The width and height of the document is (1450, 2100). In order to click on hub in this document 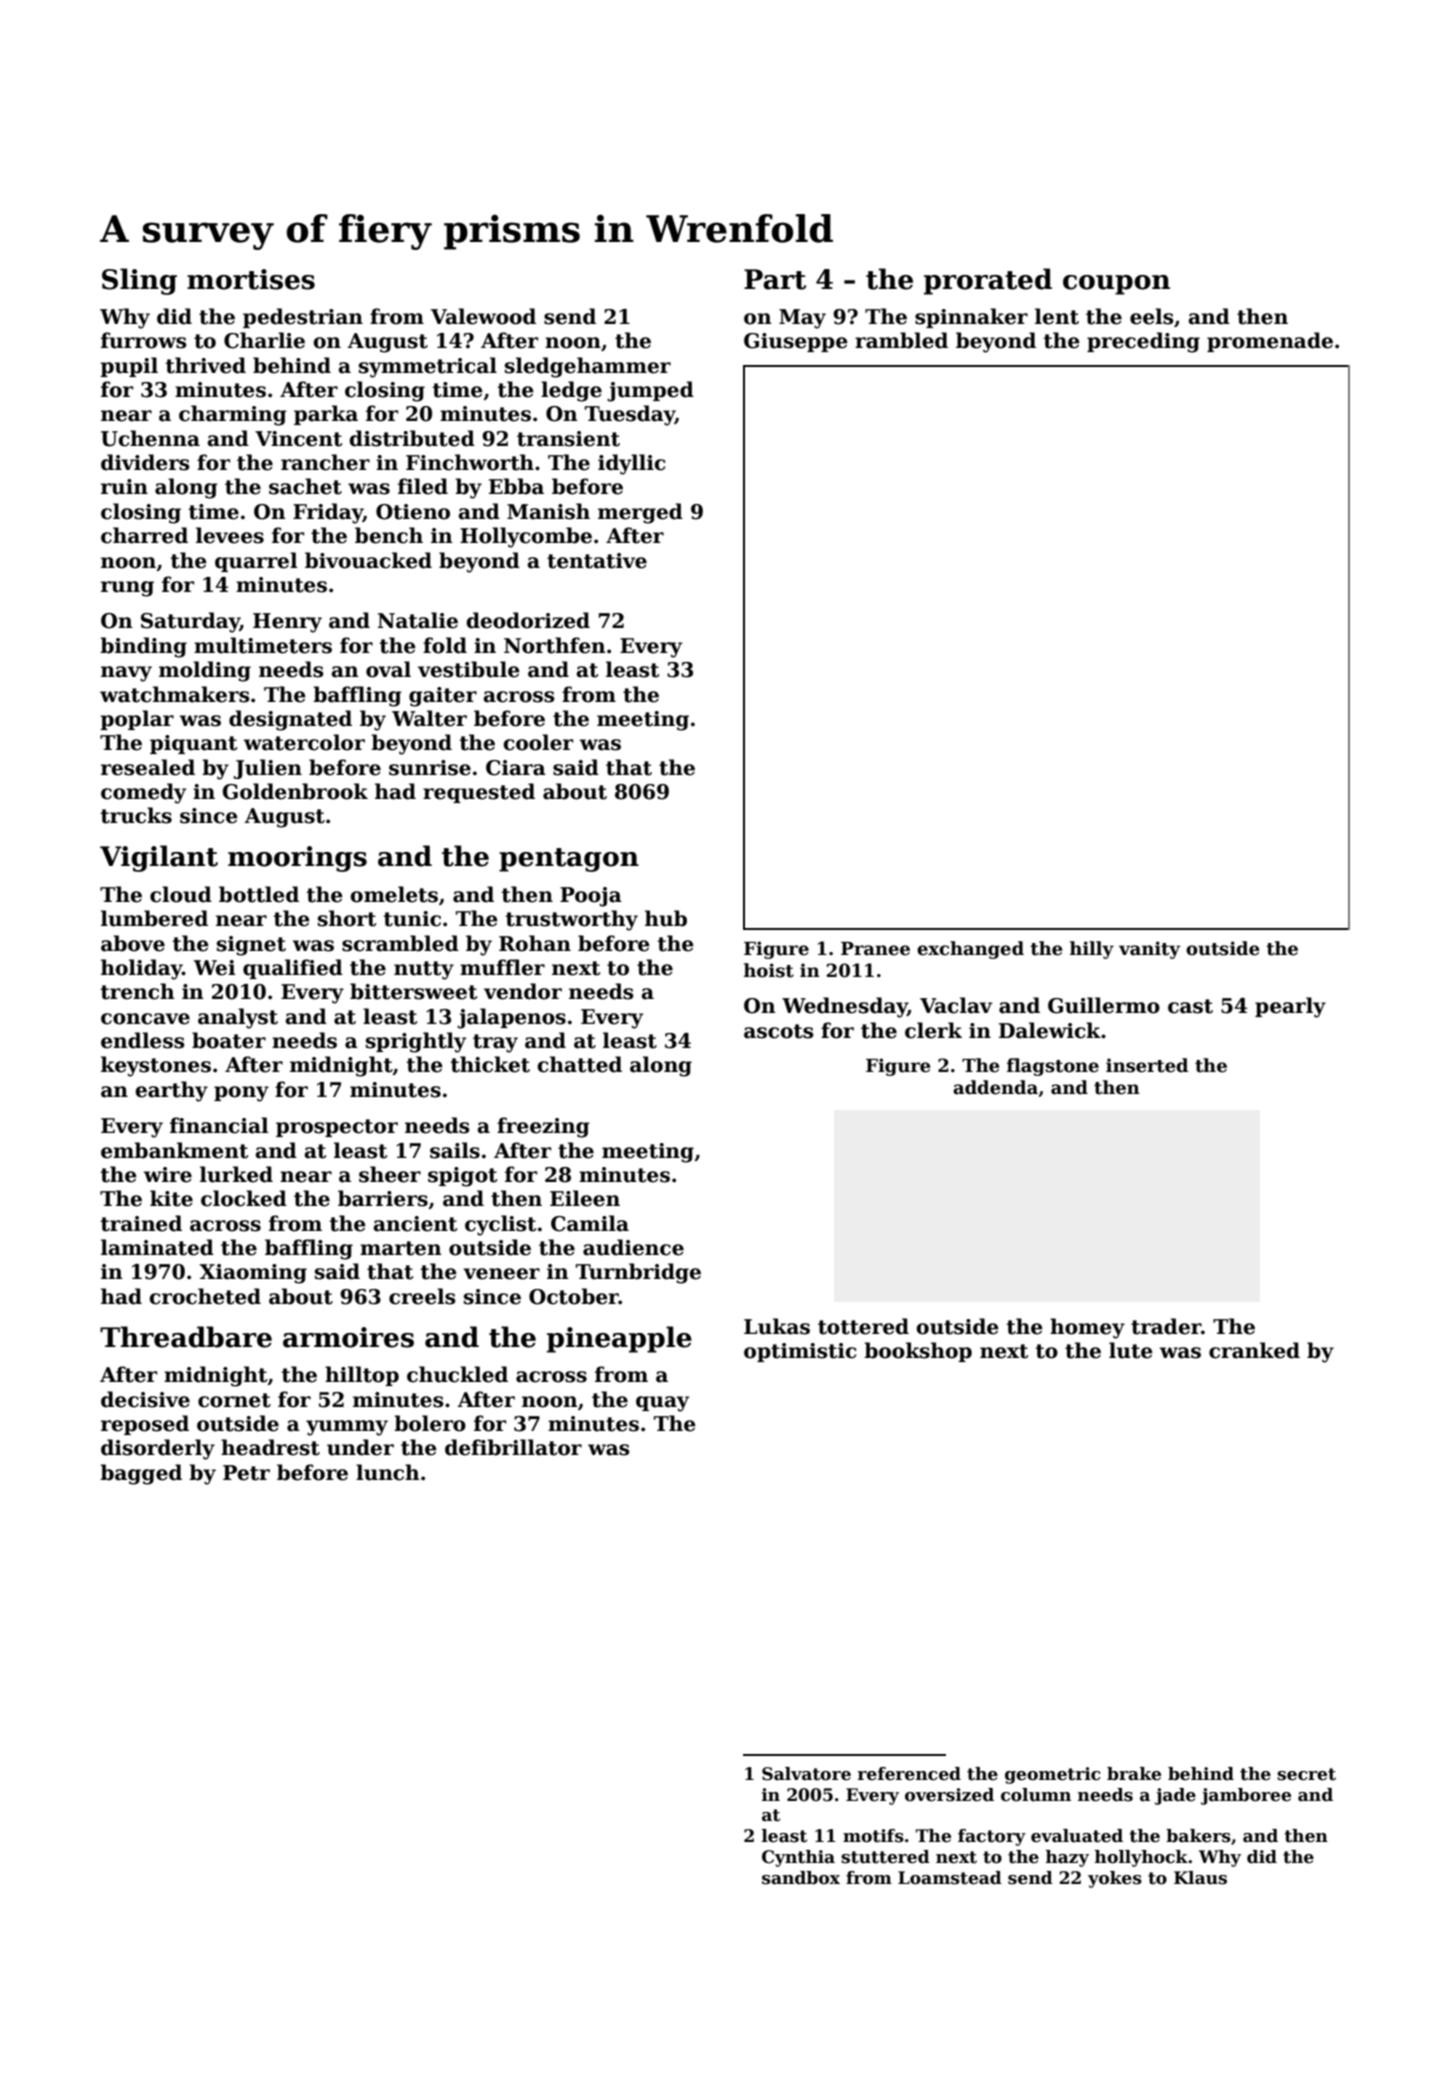, I will do `click(666, 918)`.
